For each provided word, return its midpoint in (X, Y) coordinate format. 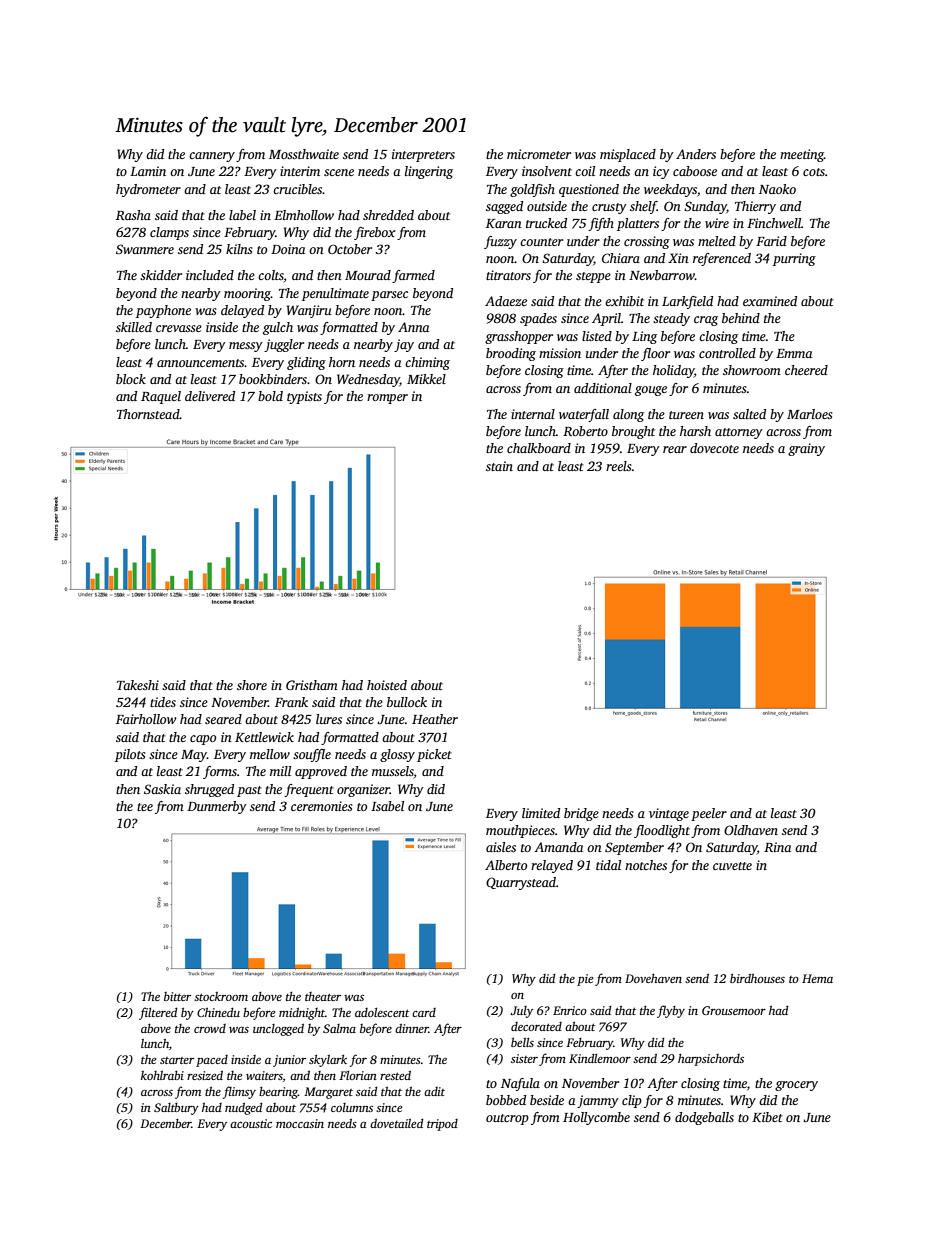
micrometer (539, 154)
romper (387, 399)
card (424, 1012)
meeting (802, 155)
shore (252, 685)
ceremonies (322, 806)
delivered (210, 396)
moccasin (300, 1123)
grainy (806, 449)
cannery (212, 157)
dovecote (714, 448)
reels (619, 466)
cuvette (732, 866)
